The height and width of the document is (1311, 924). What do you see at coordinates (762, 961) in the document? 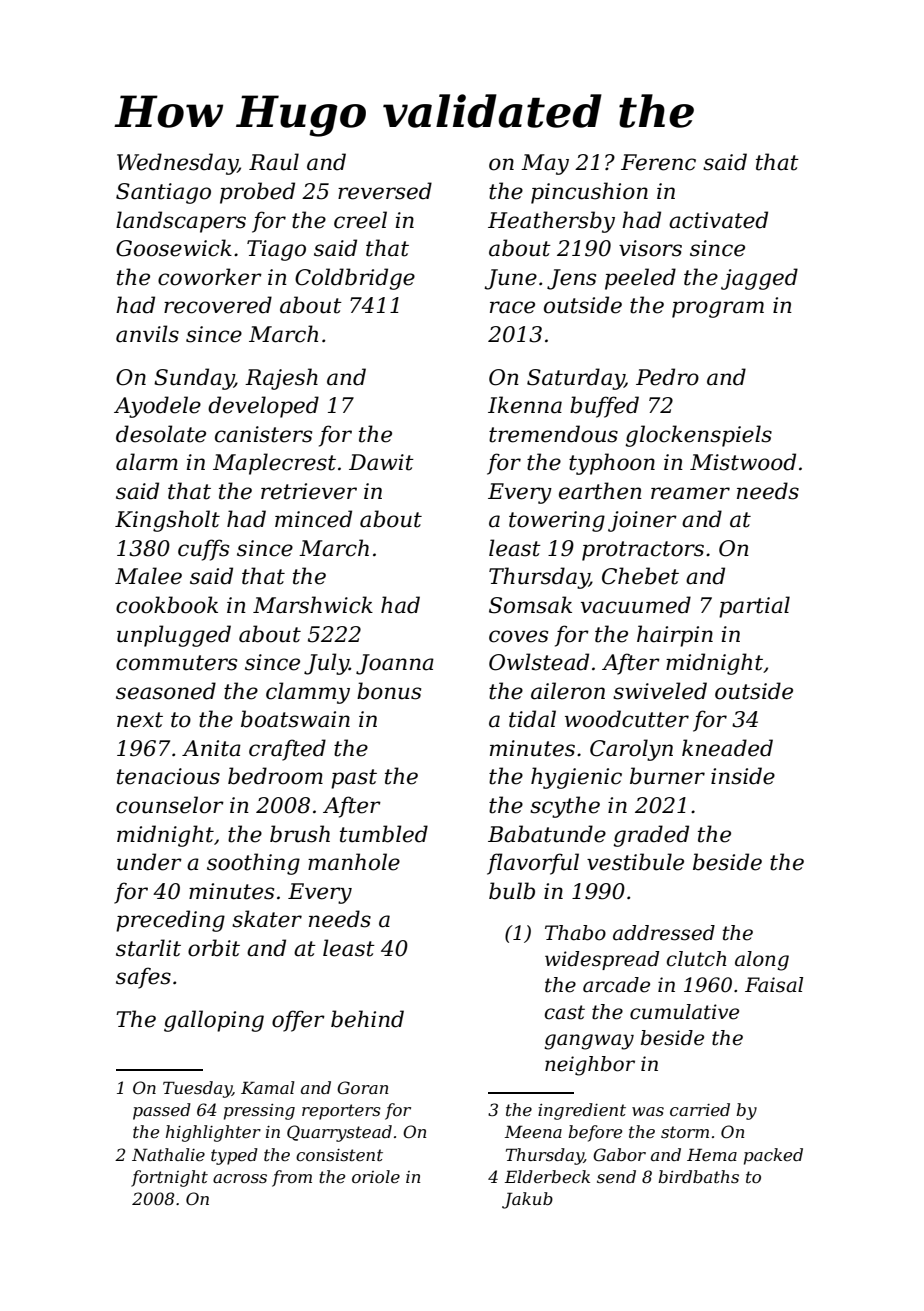
I see `along` at bounding box center [762, 961].
